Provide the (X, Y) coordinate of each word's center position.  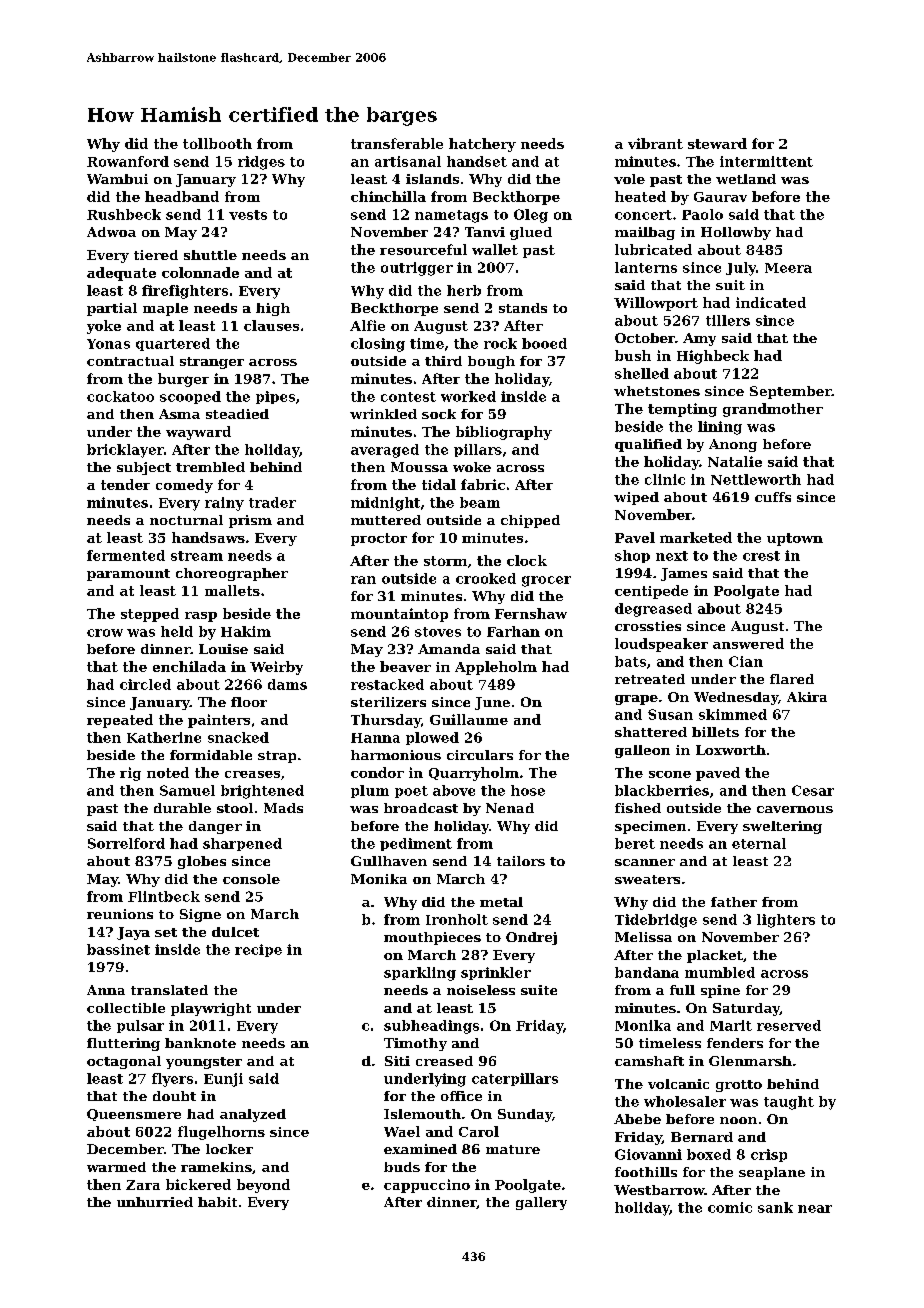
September (791, 392)
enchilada (189, 666)
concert (643, 215)
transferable (397, 143)
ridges (261, 163)
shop (632, 556)
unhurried (155, 1202)
